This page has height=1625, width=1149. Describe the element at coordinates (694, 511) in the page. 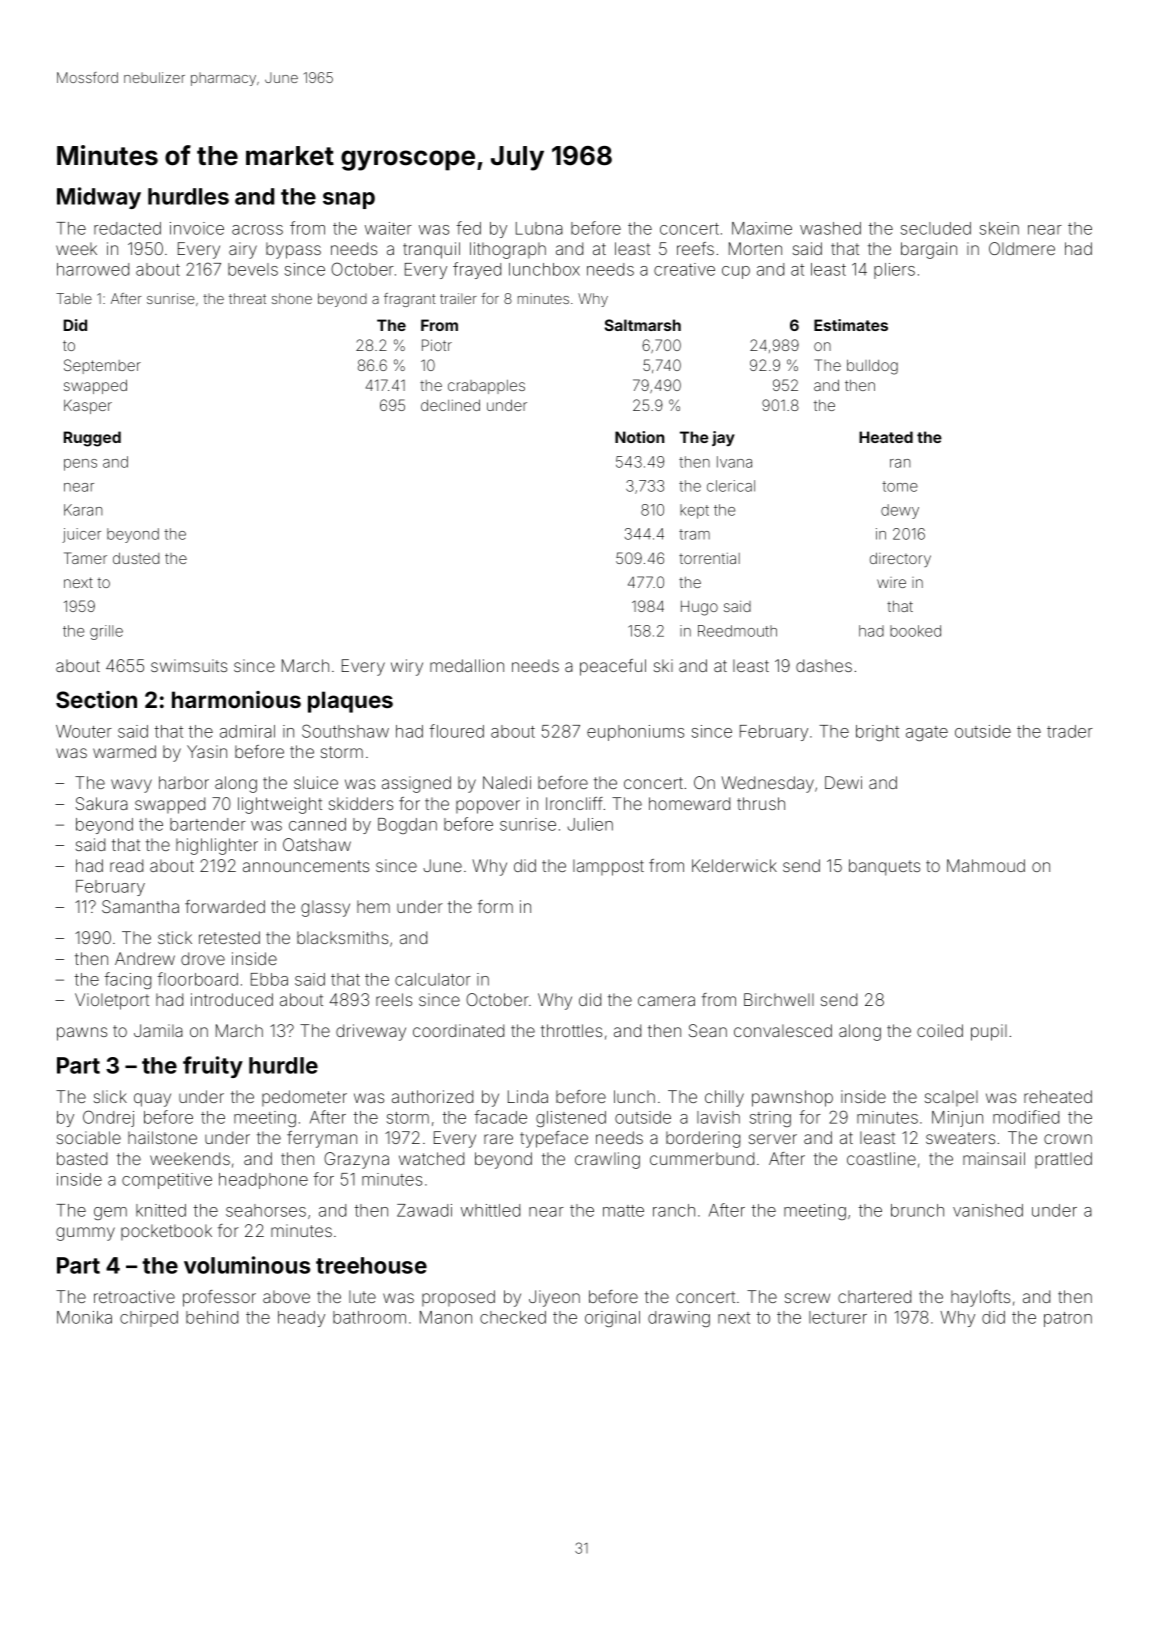

I see `kept` at that location.
